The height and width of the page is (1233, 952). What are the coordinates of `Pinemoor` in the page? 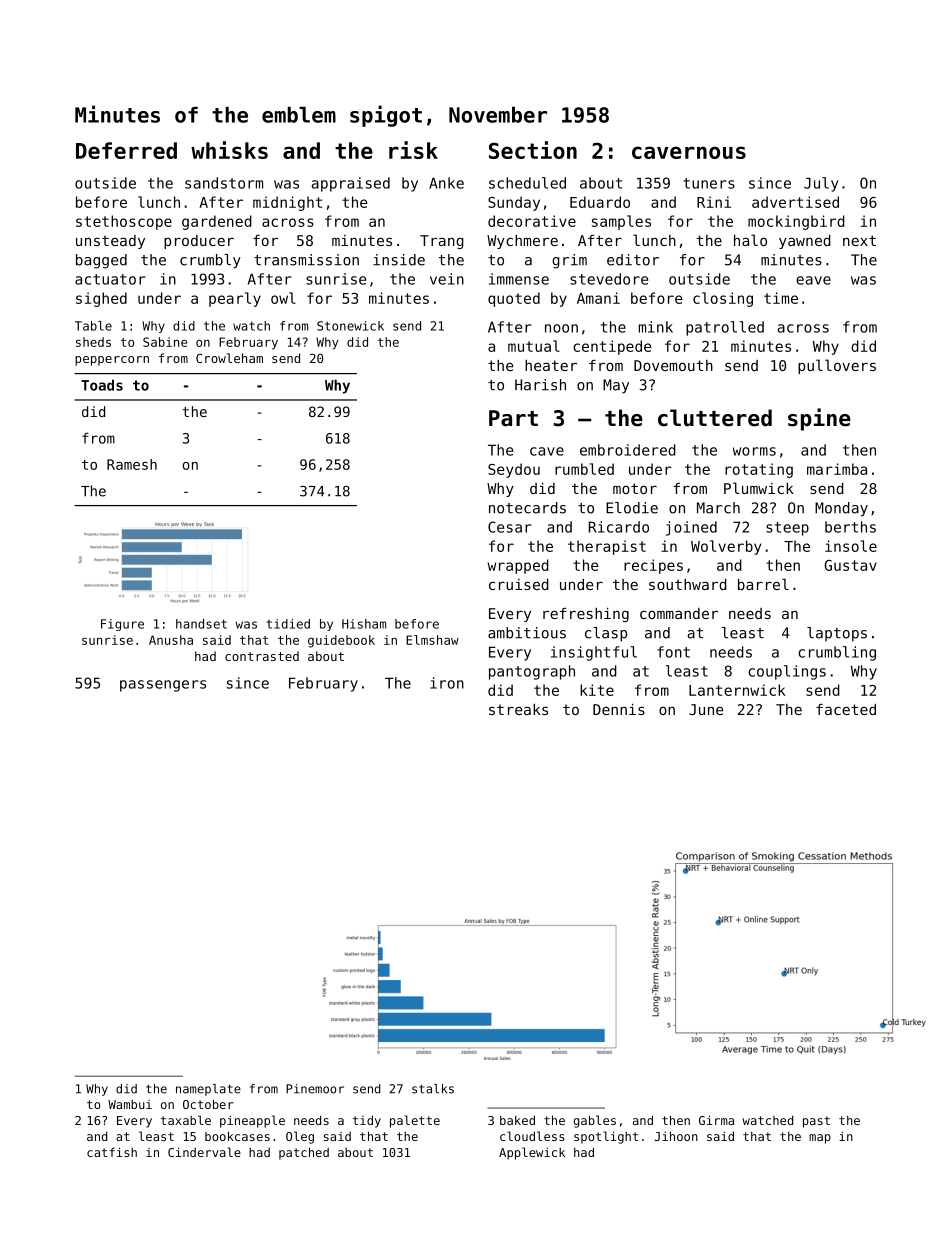 It's located at (315, 1089).
